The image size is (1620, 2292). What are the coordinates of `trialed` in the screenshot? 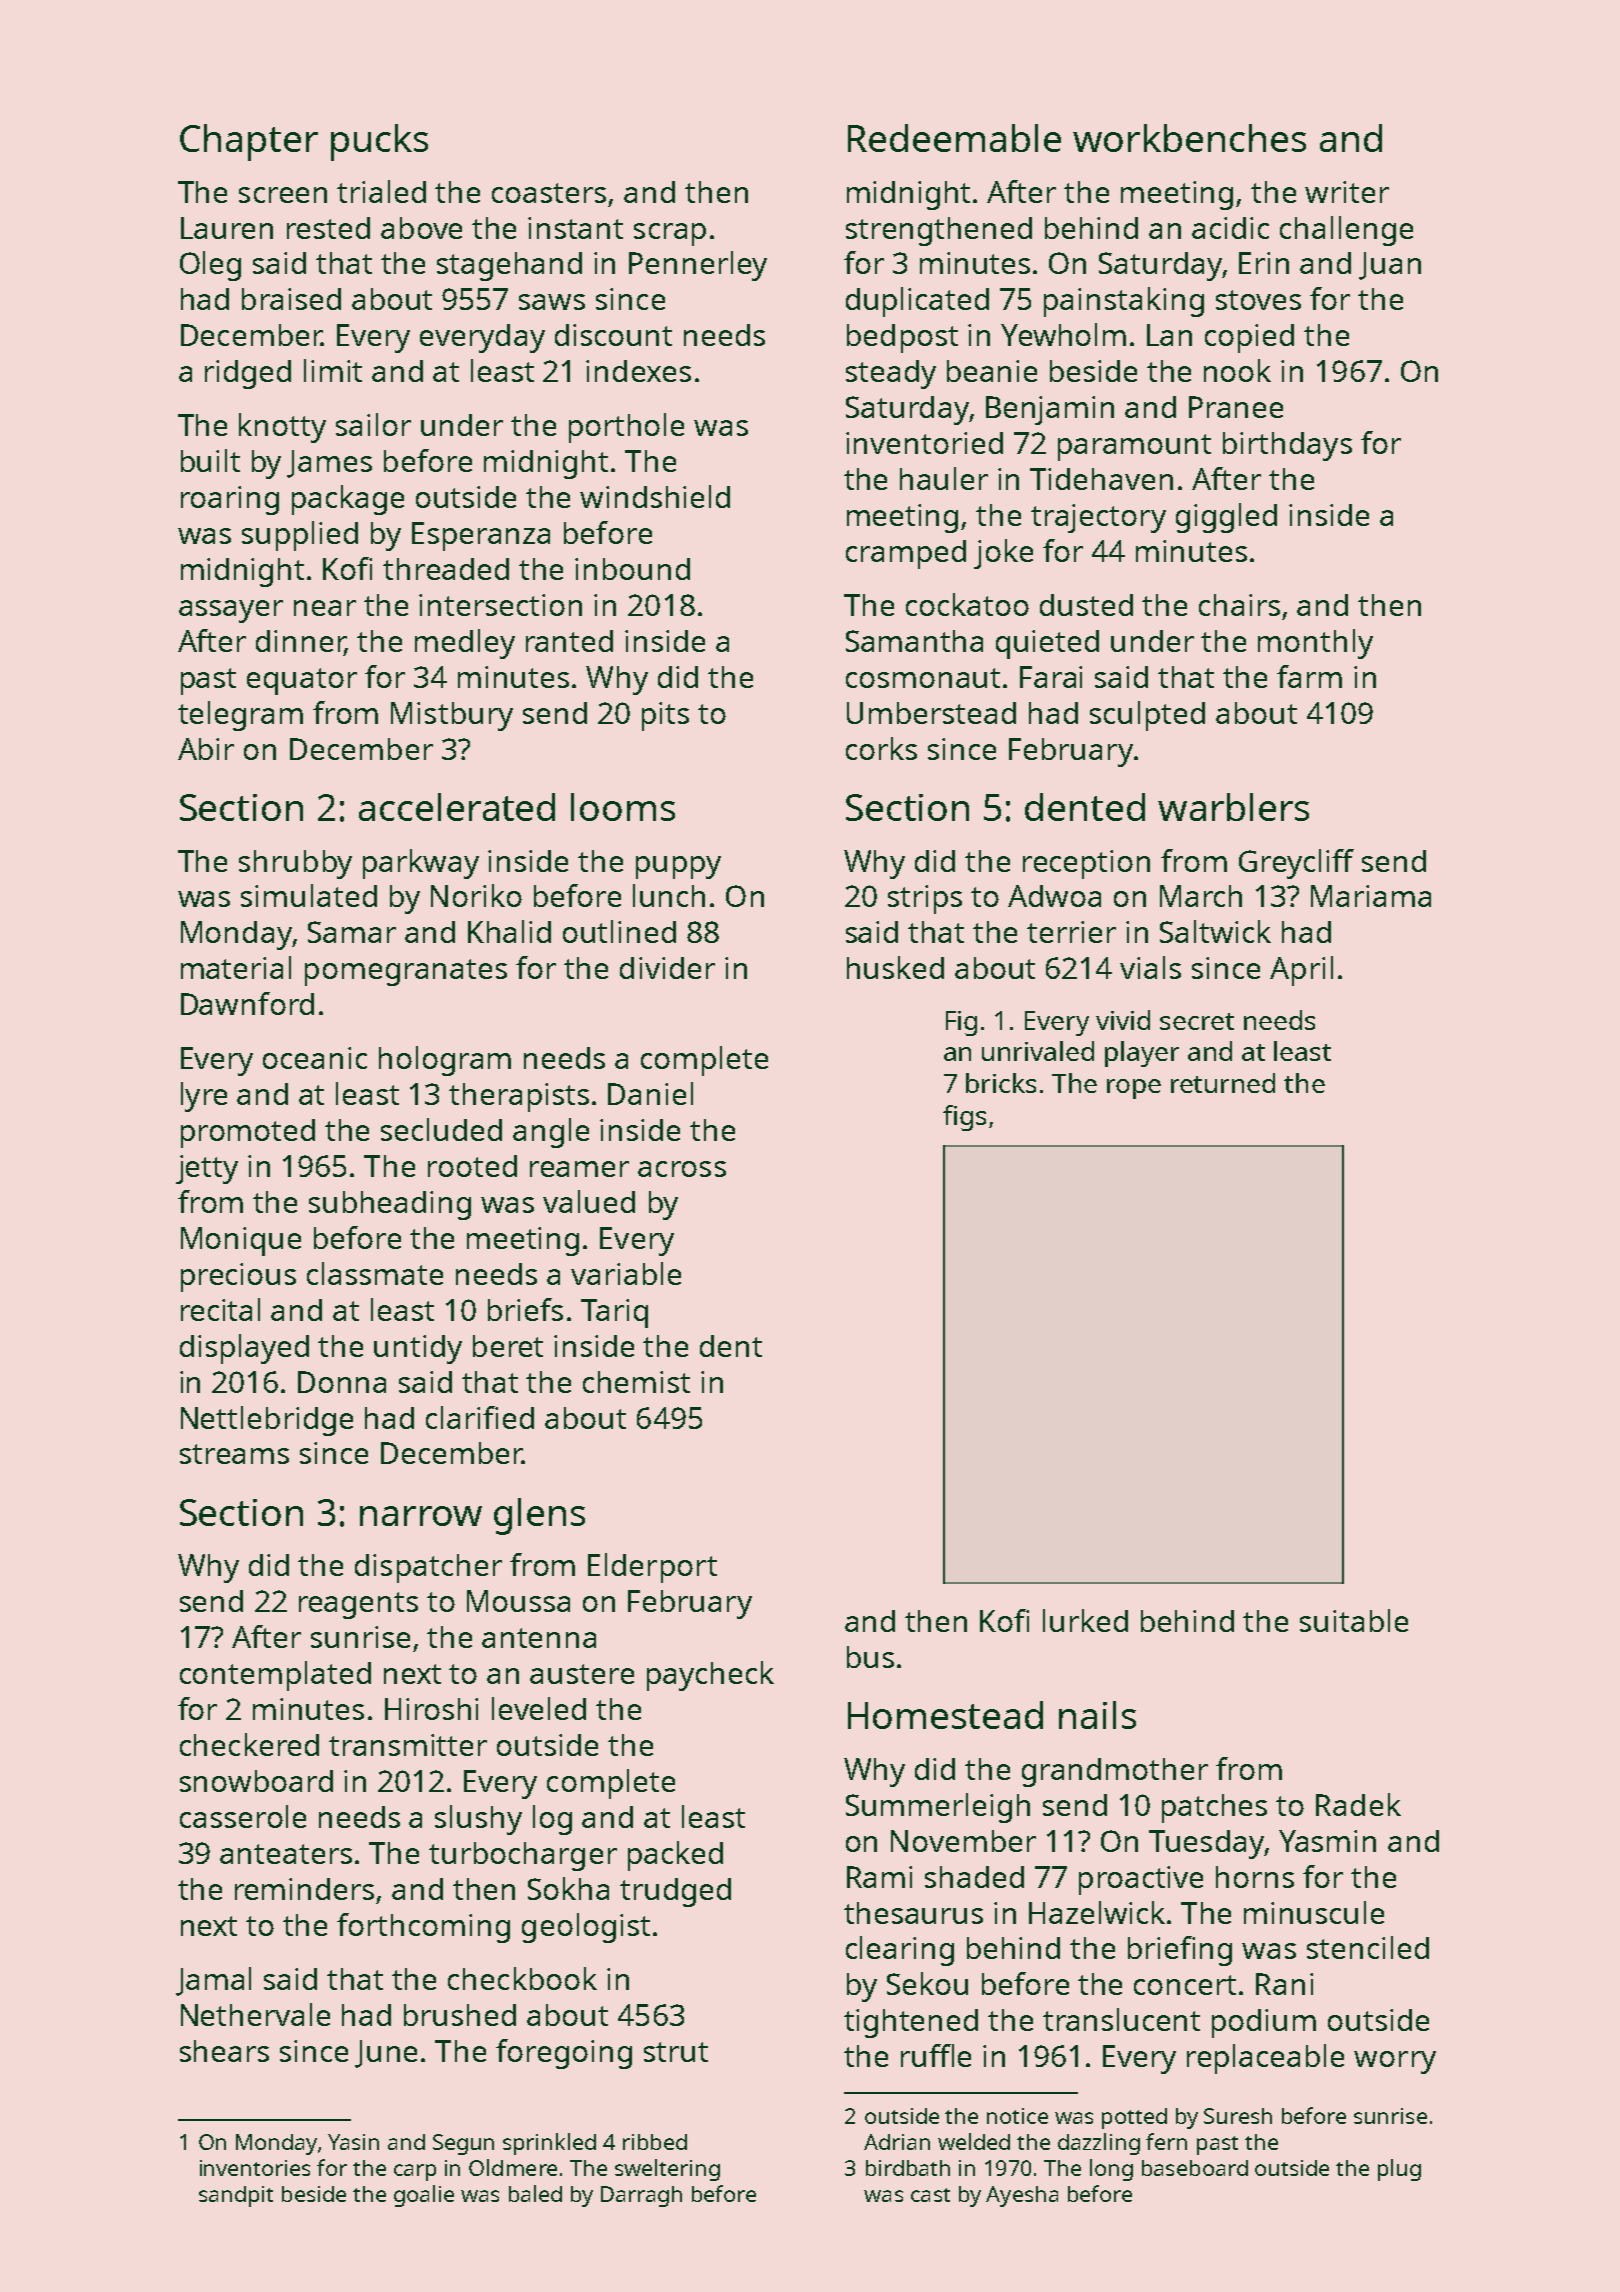 It's located at (381, 191).
